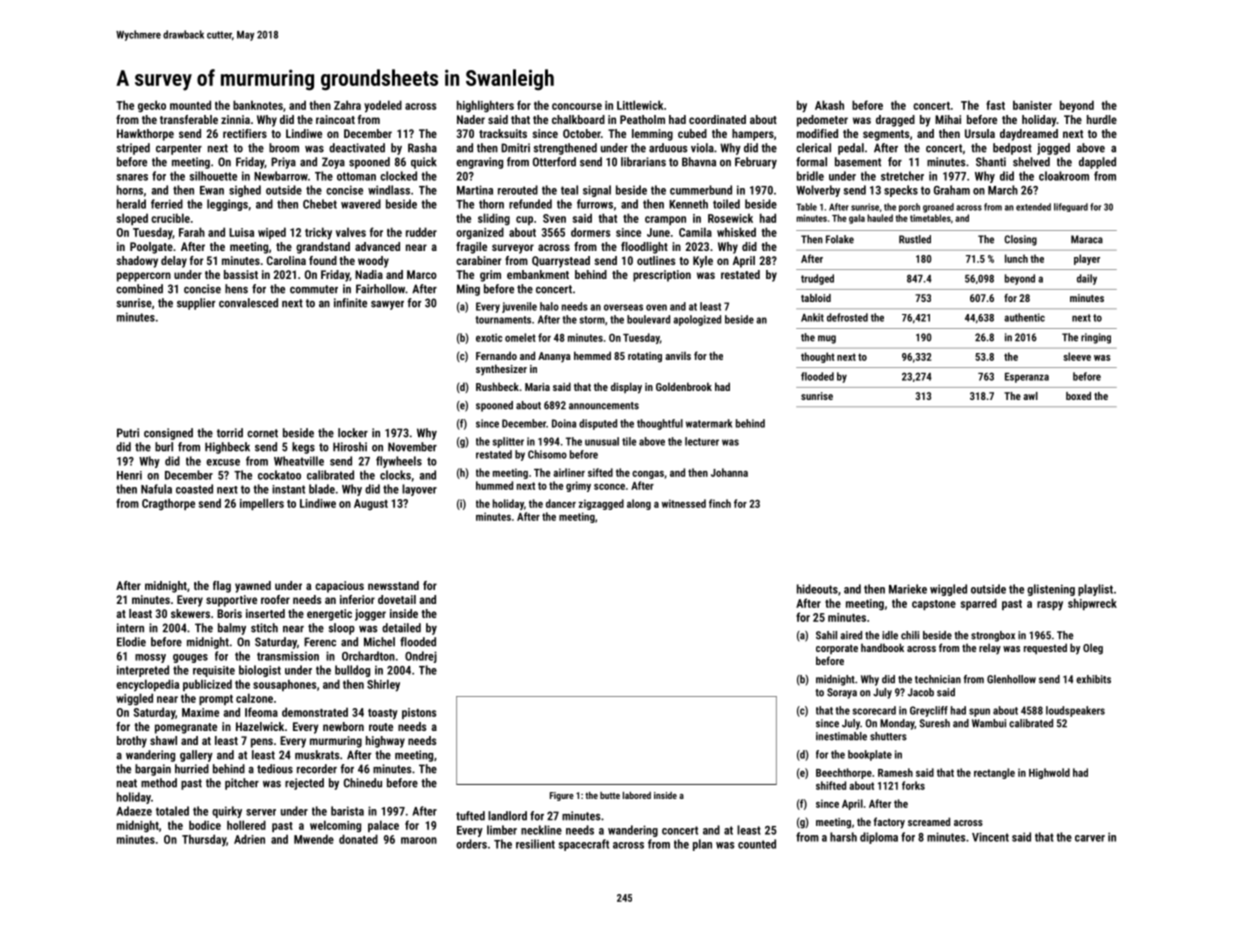 The height and width of the screenshot is (952, 1233). Describe the element at coordinates (629, 441) in the screenshot. I see `tile` at that location.
